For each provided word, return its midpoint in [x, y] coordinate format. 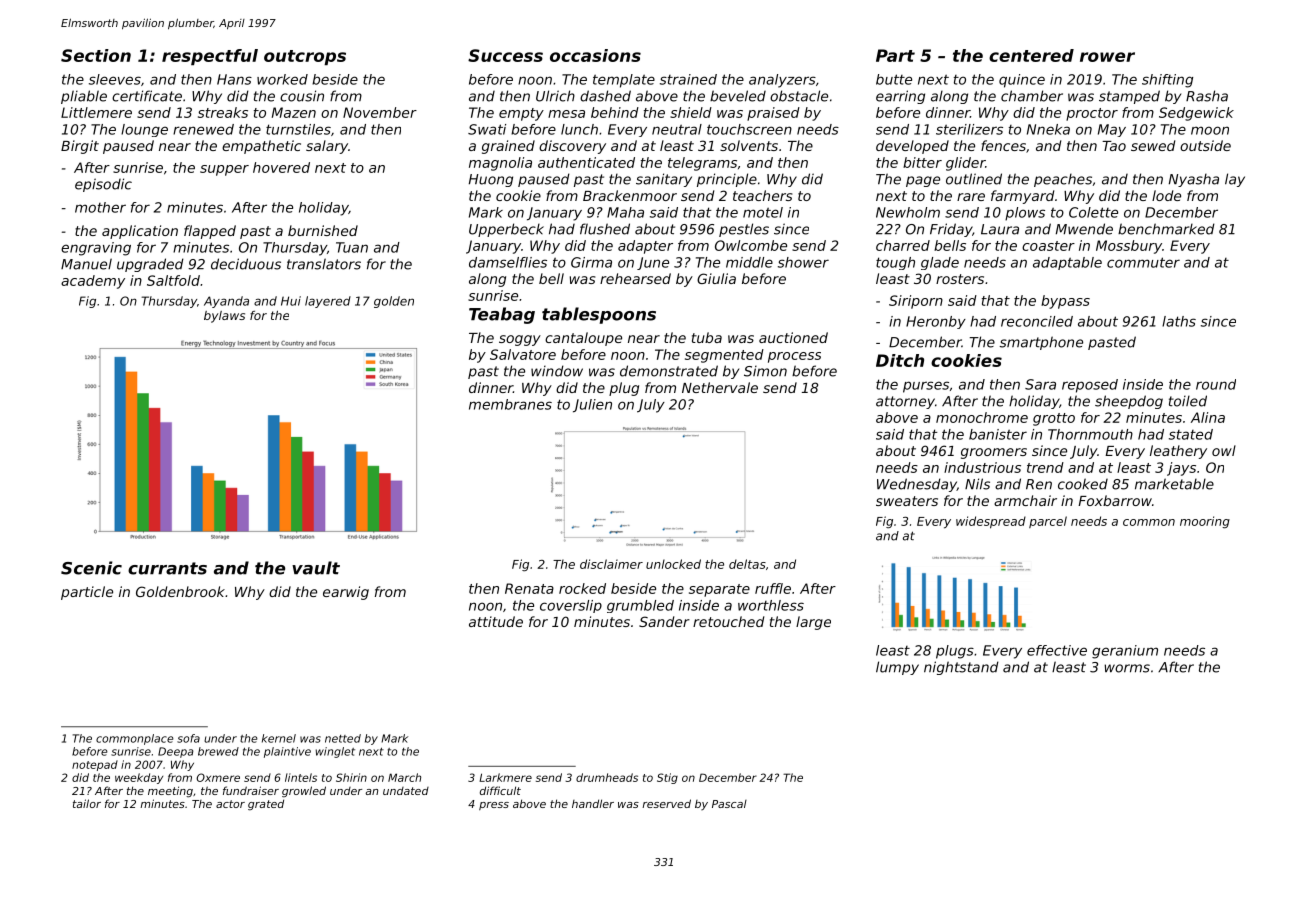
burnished [323, 230]
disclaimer [611, 564]
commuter [1143, 262]
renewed [203, 129]
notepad [95, 765]
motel [763, 212]
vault [316, 568]
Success [505, 55]
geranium [1125, 652]
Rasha [1207, 96]
